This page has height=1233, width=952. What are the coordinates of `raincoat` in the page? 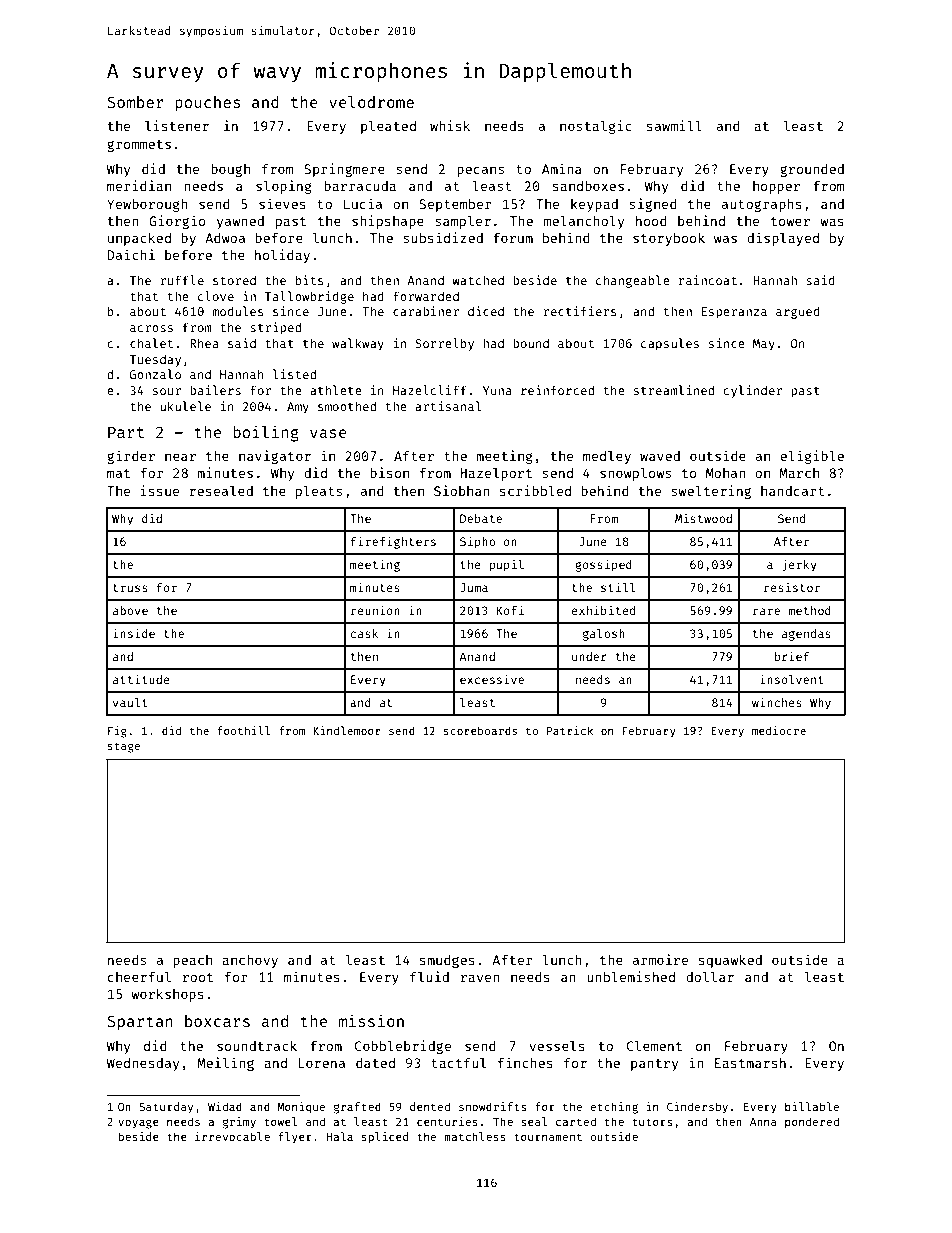 It's located at (708, 280).
